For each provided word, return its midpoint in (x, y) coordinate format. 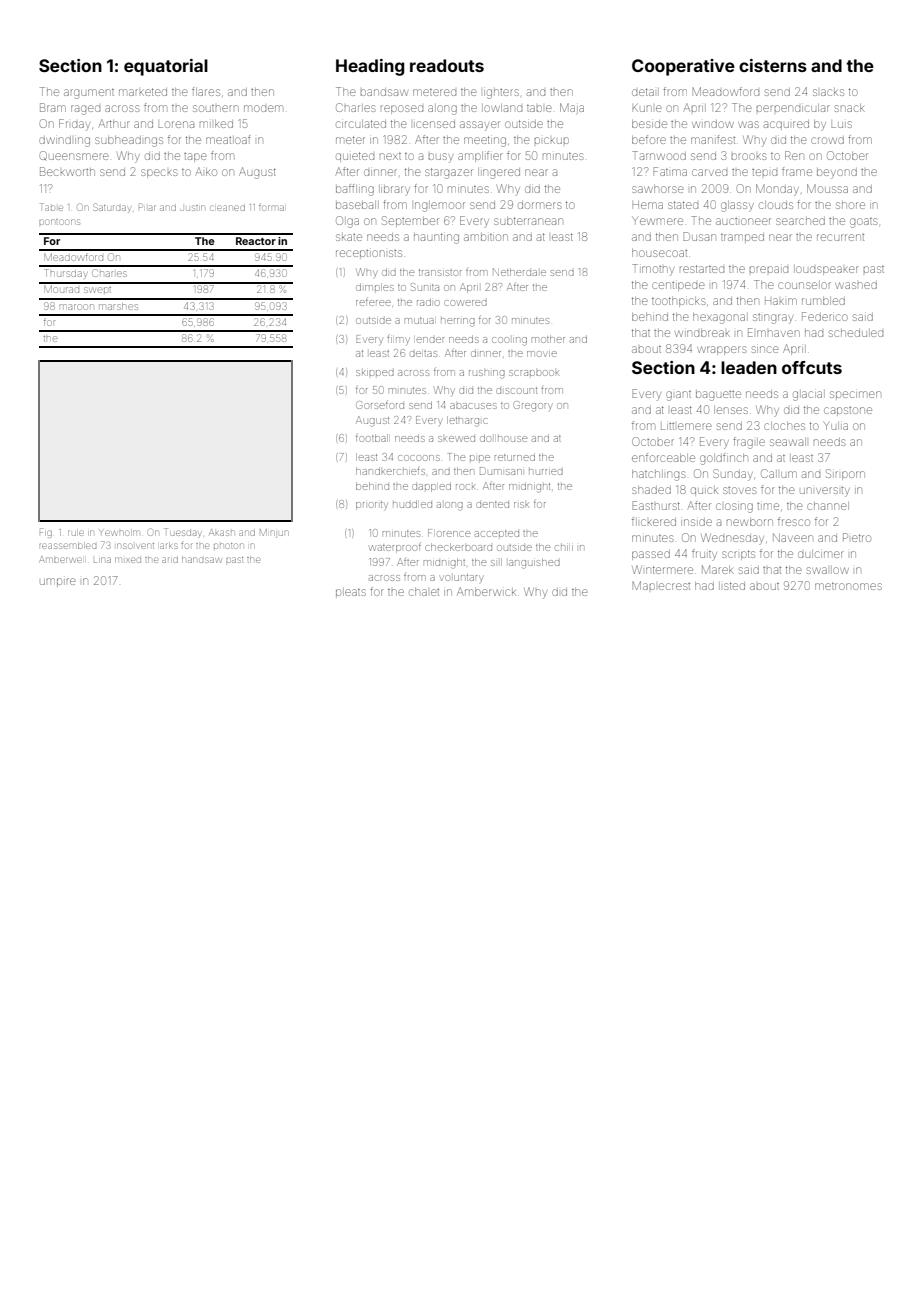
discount (516, 390)
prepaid (769, 269)
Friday (74, 125)
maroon (76, 307)
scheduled (856, 333)
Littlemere (686, 426)
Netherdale (519, 272)
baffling (355, 190)
